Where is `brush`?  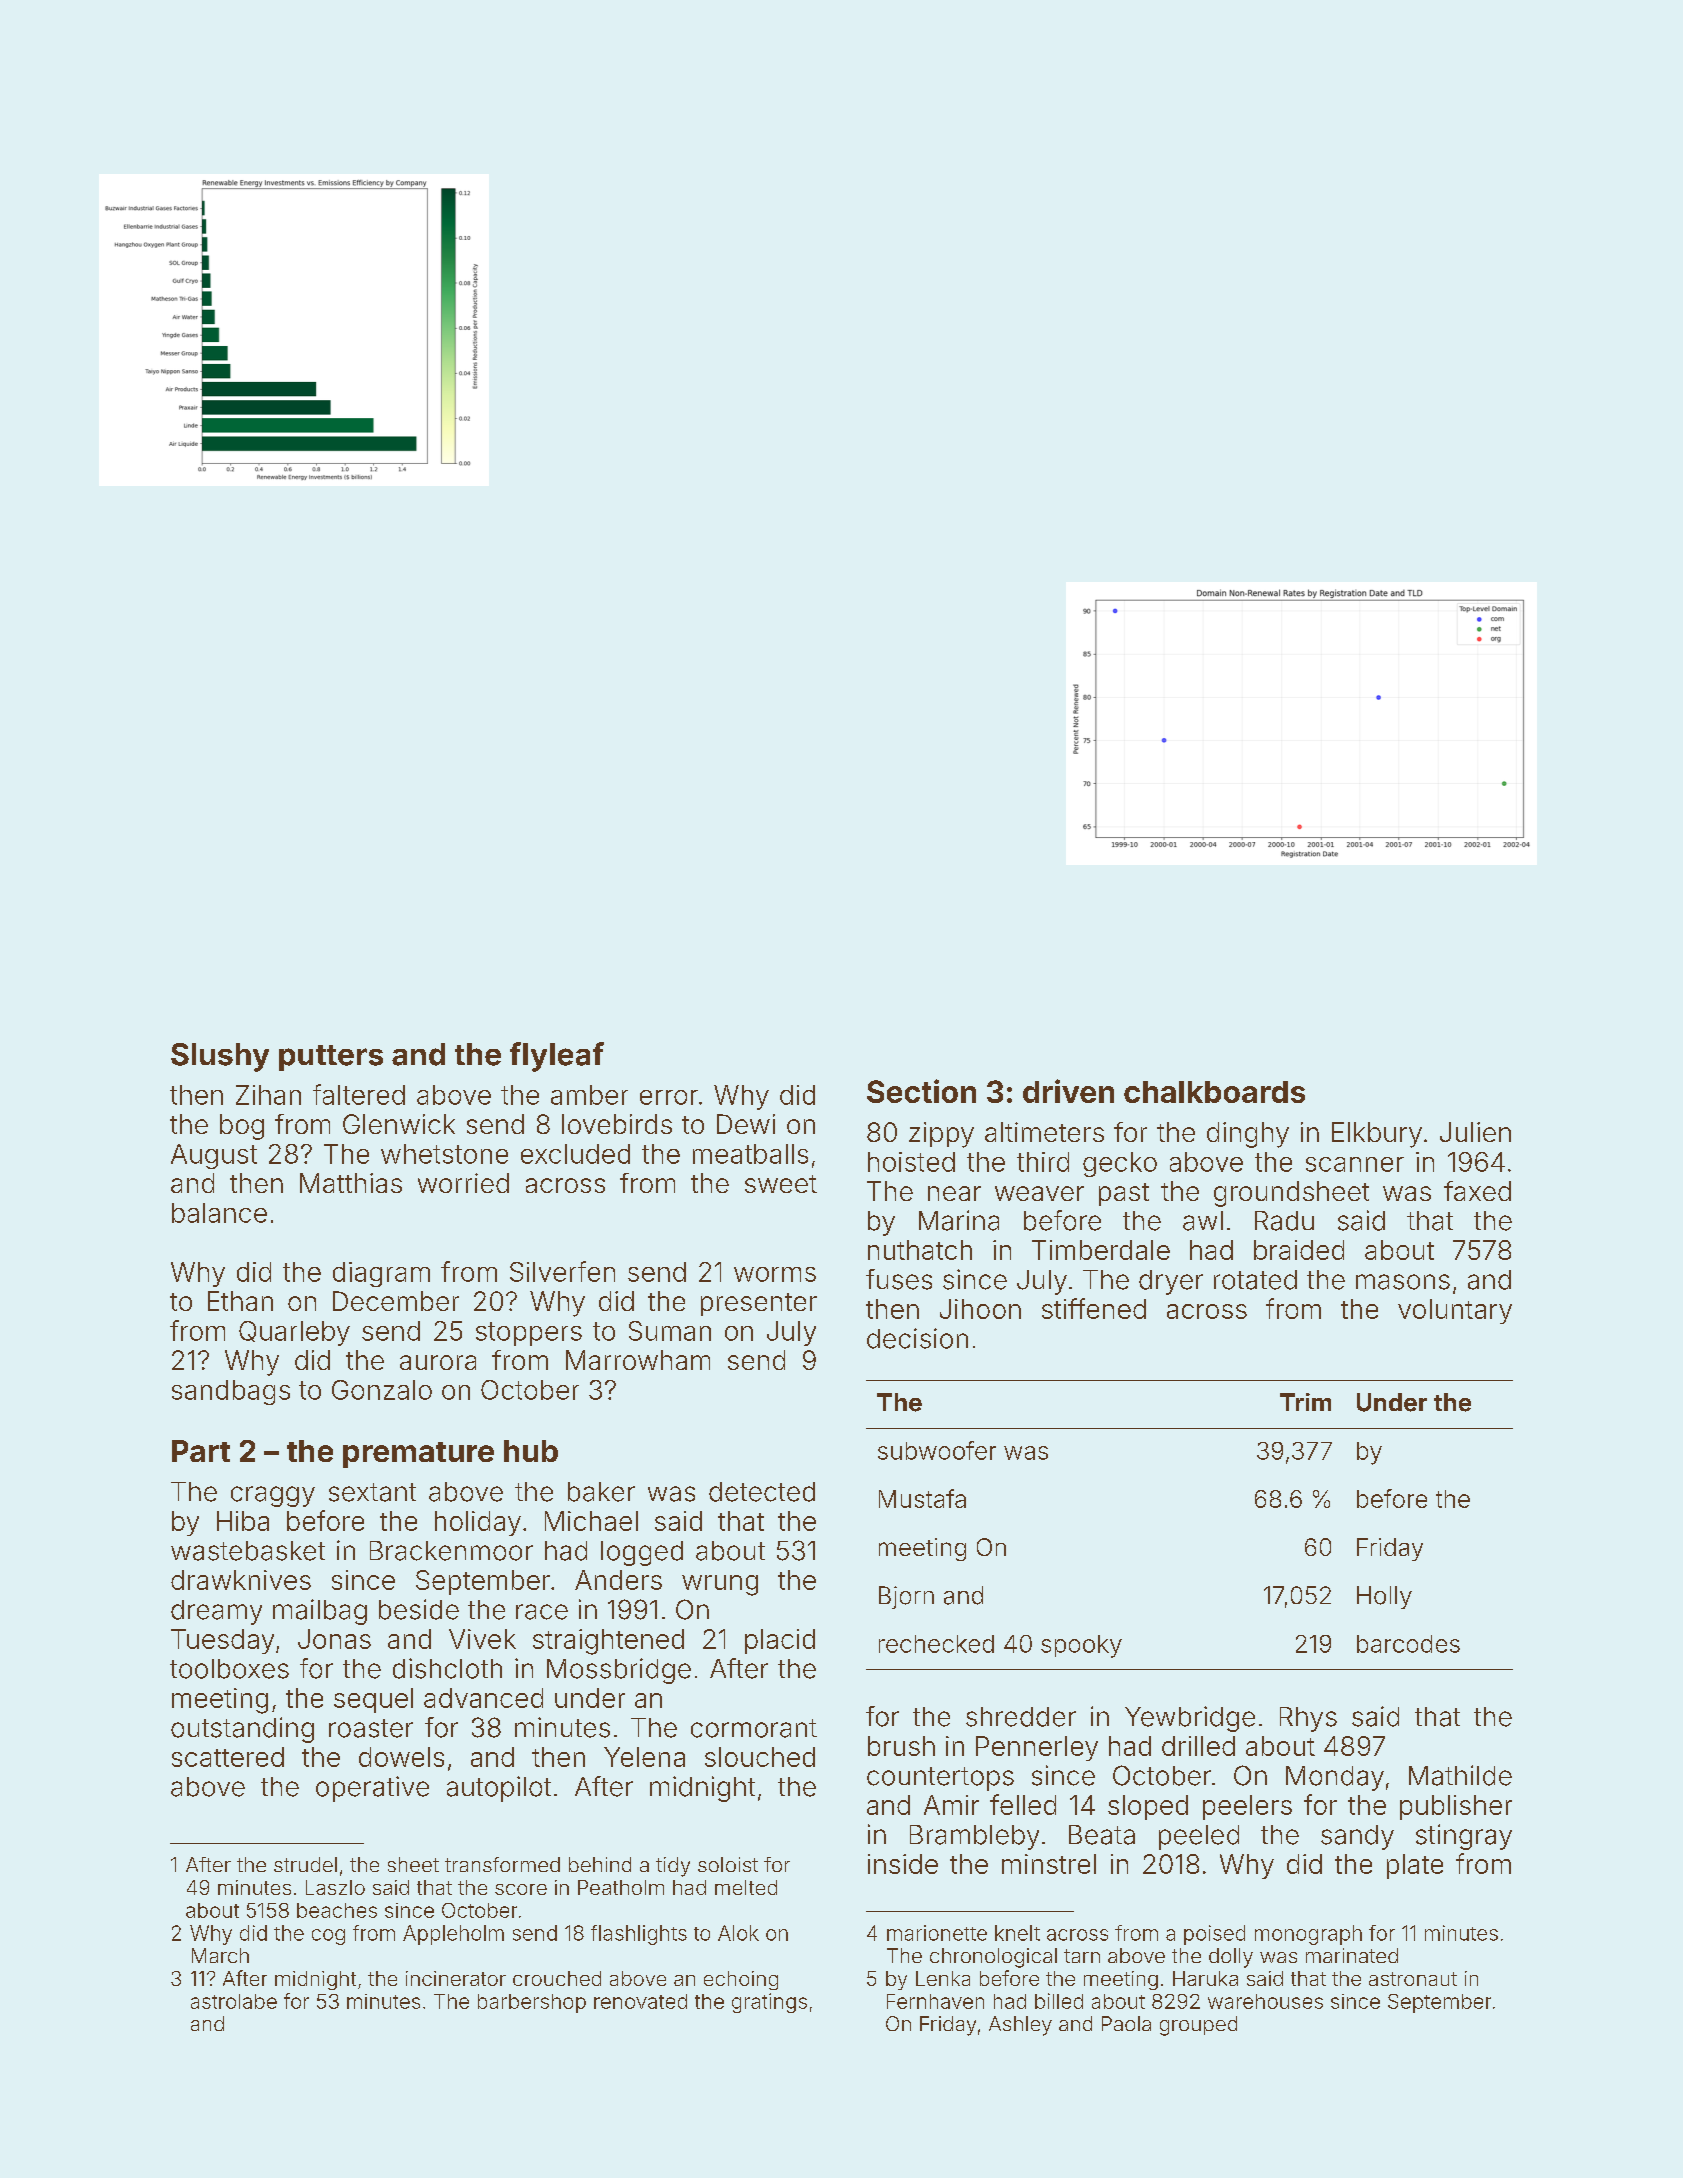 brush is located at coordinates (901, 1746).
